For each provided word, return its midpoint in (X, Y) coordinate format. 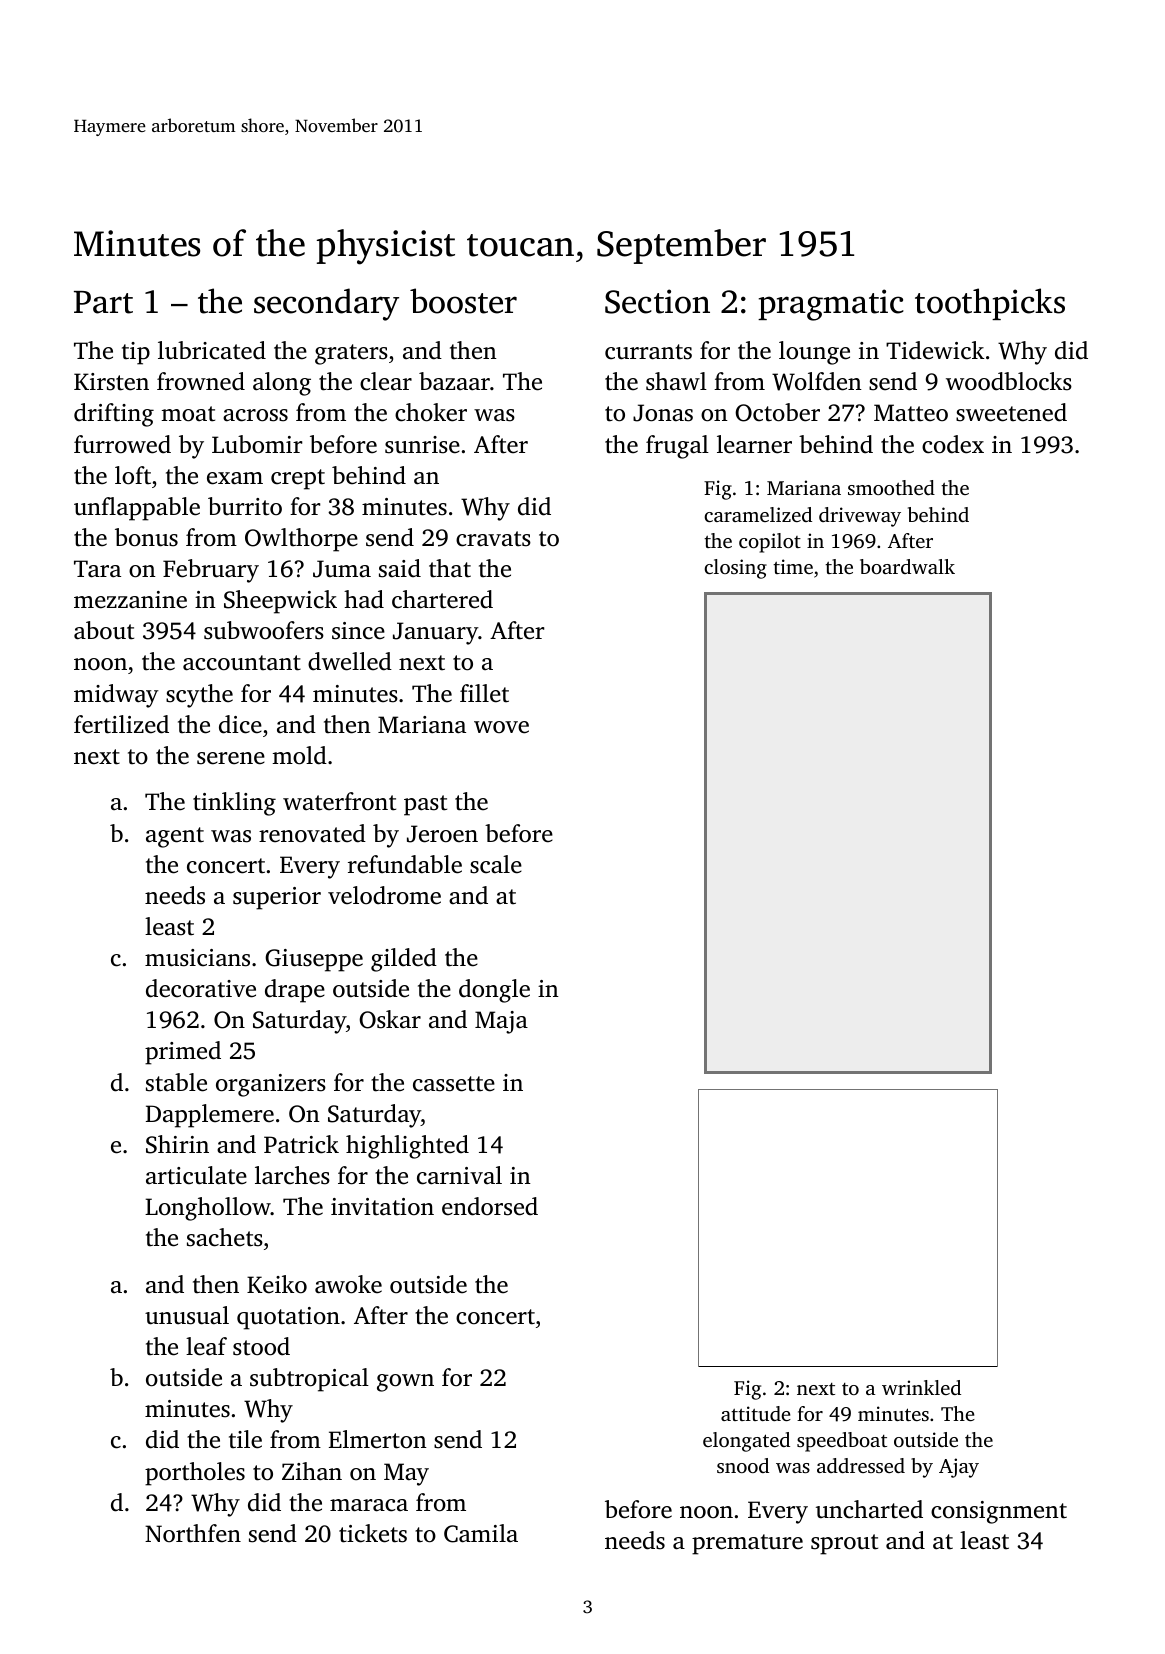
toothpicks (990, 304)
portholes (195, 1474)
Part (103, 302)
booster (463, 301)
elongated (746, 1442)
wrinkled (921, 1387)
